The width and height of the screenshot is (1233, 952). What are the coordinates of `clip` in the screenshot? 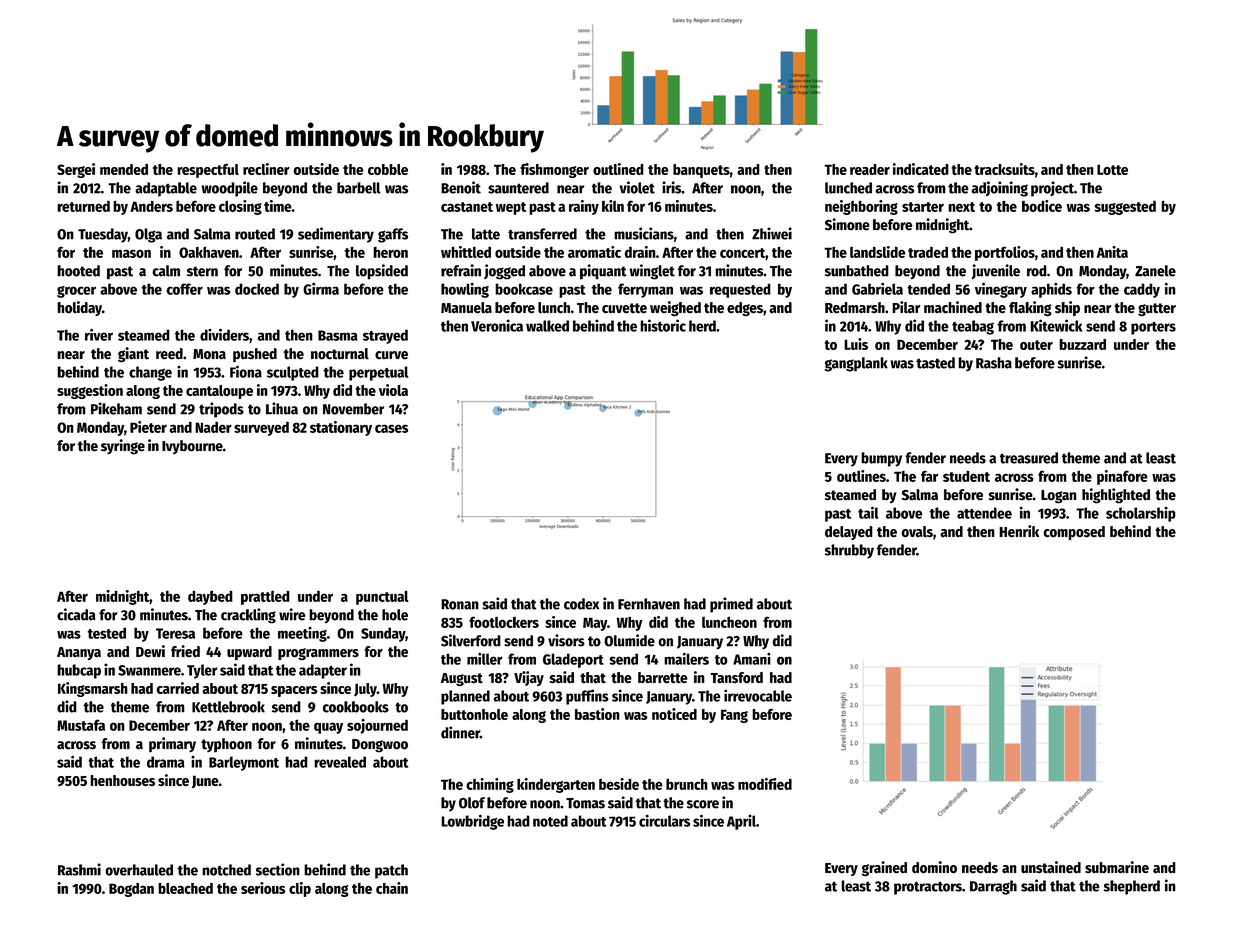 It's located at (300, 889).
